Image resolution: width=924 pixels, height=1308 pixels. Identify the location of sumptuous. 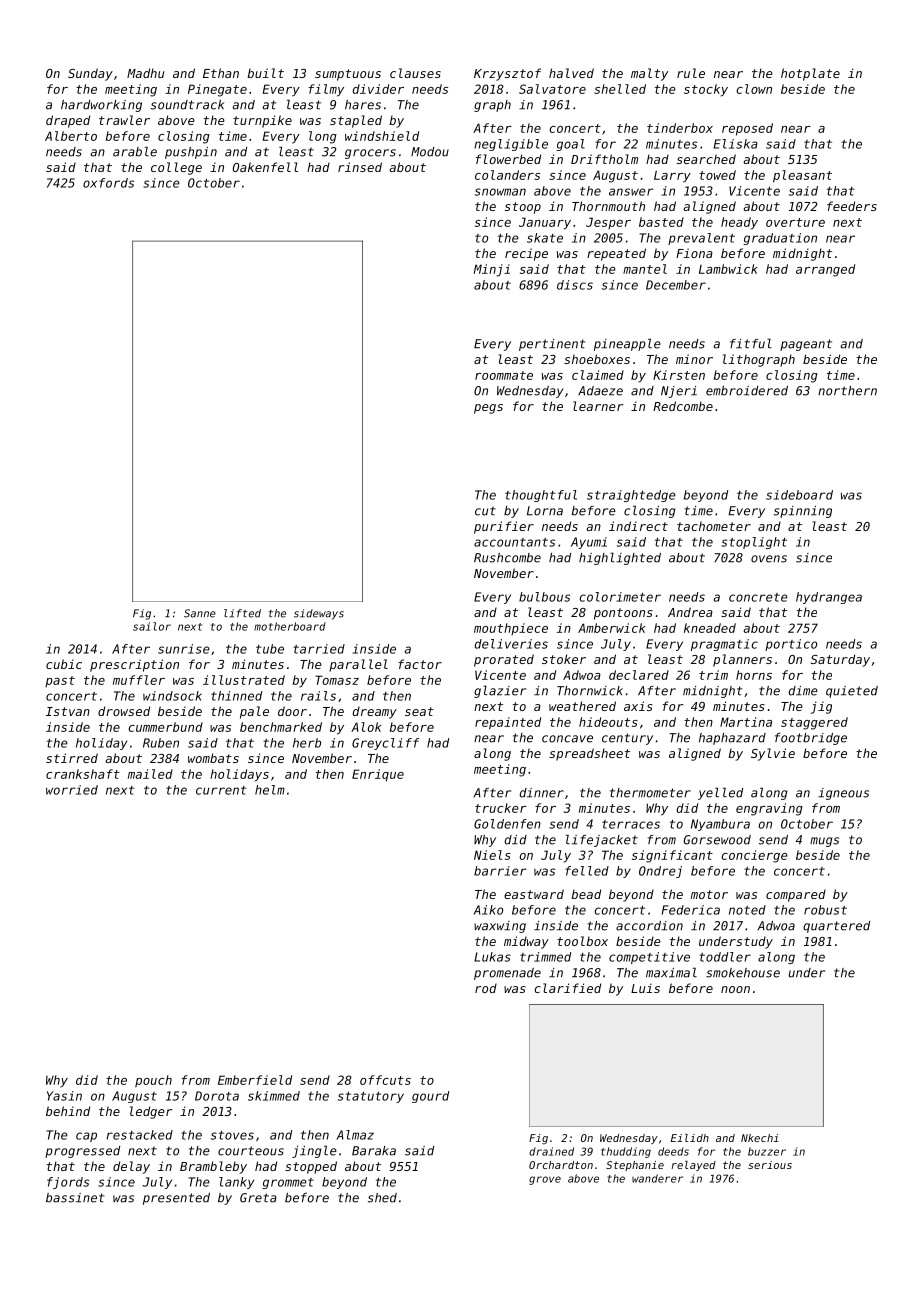
(348, 75).
